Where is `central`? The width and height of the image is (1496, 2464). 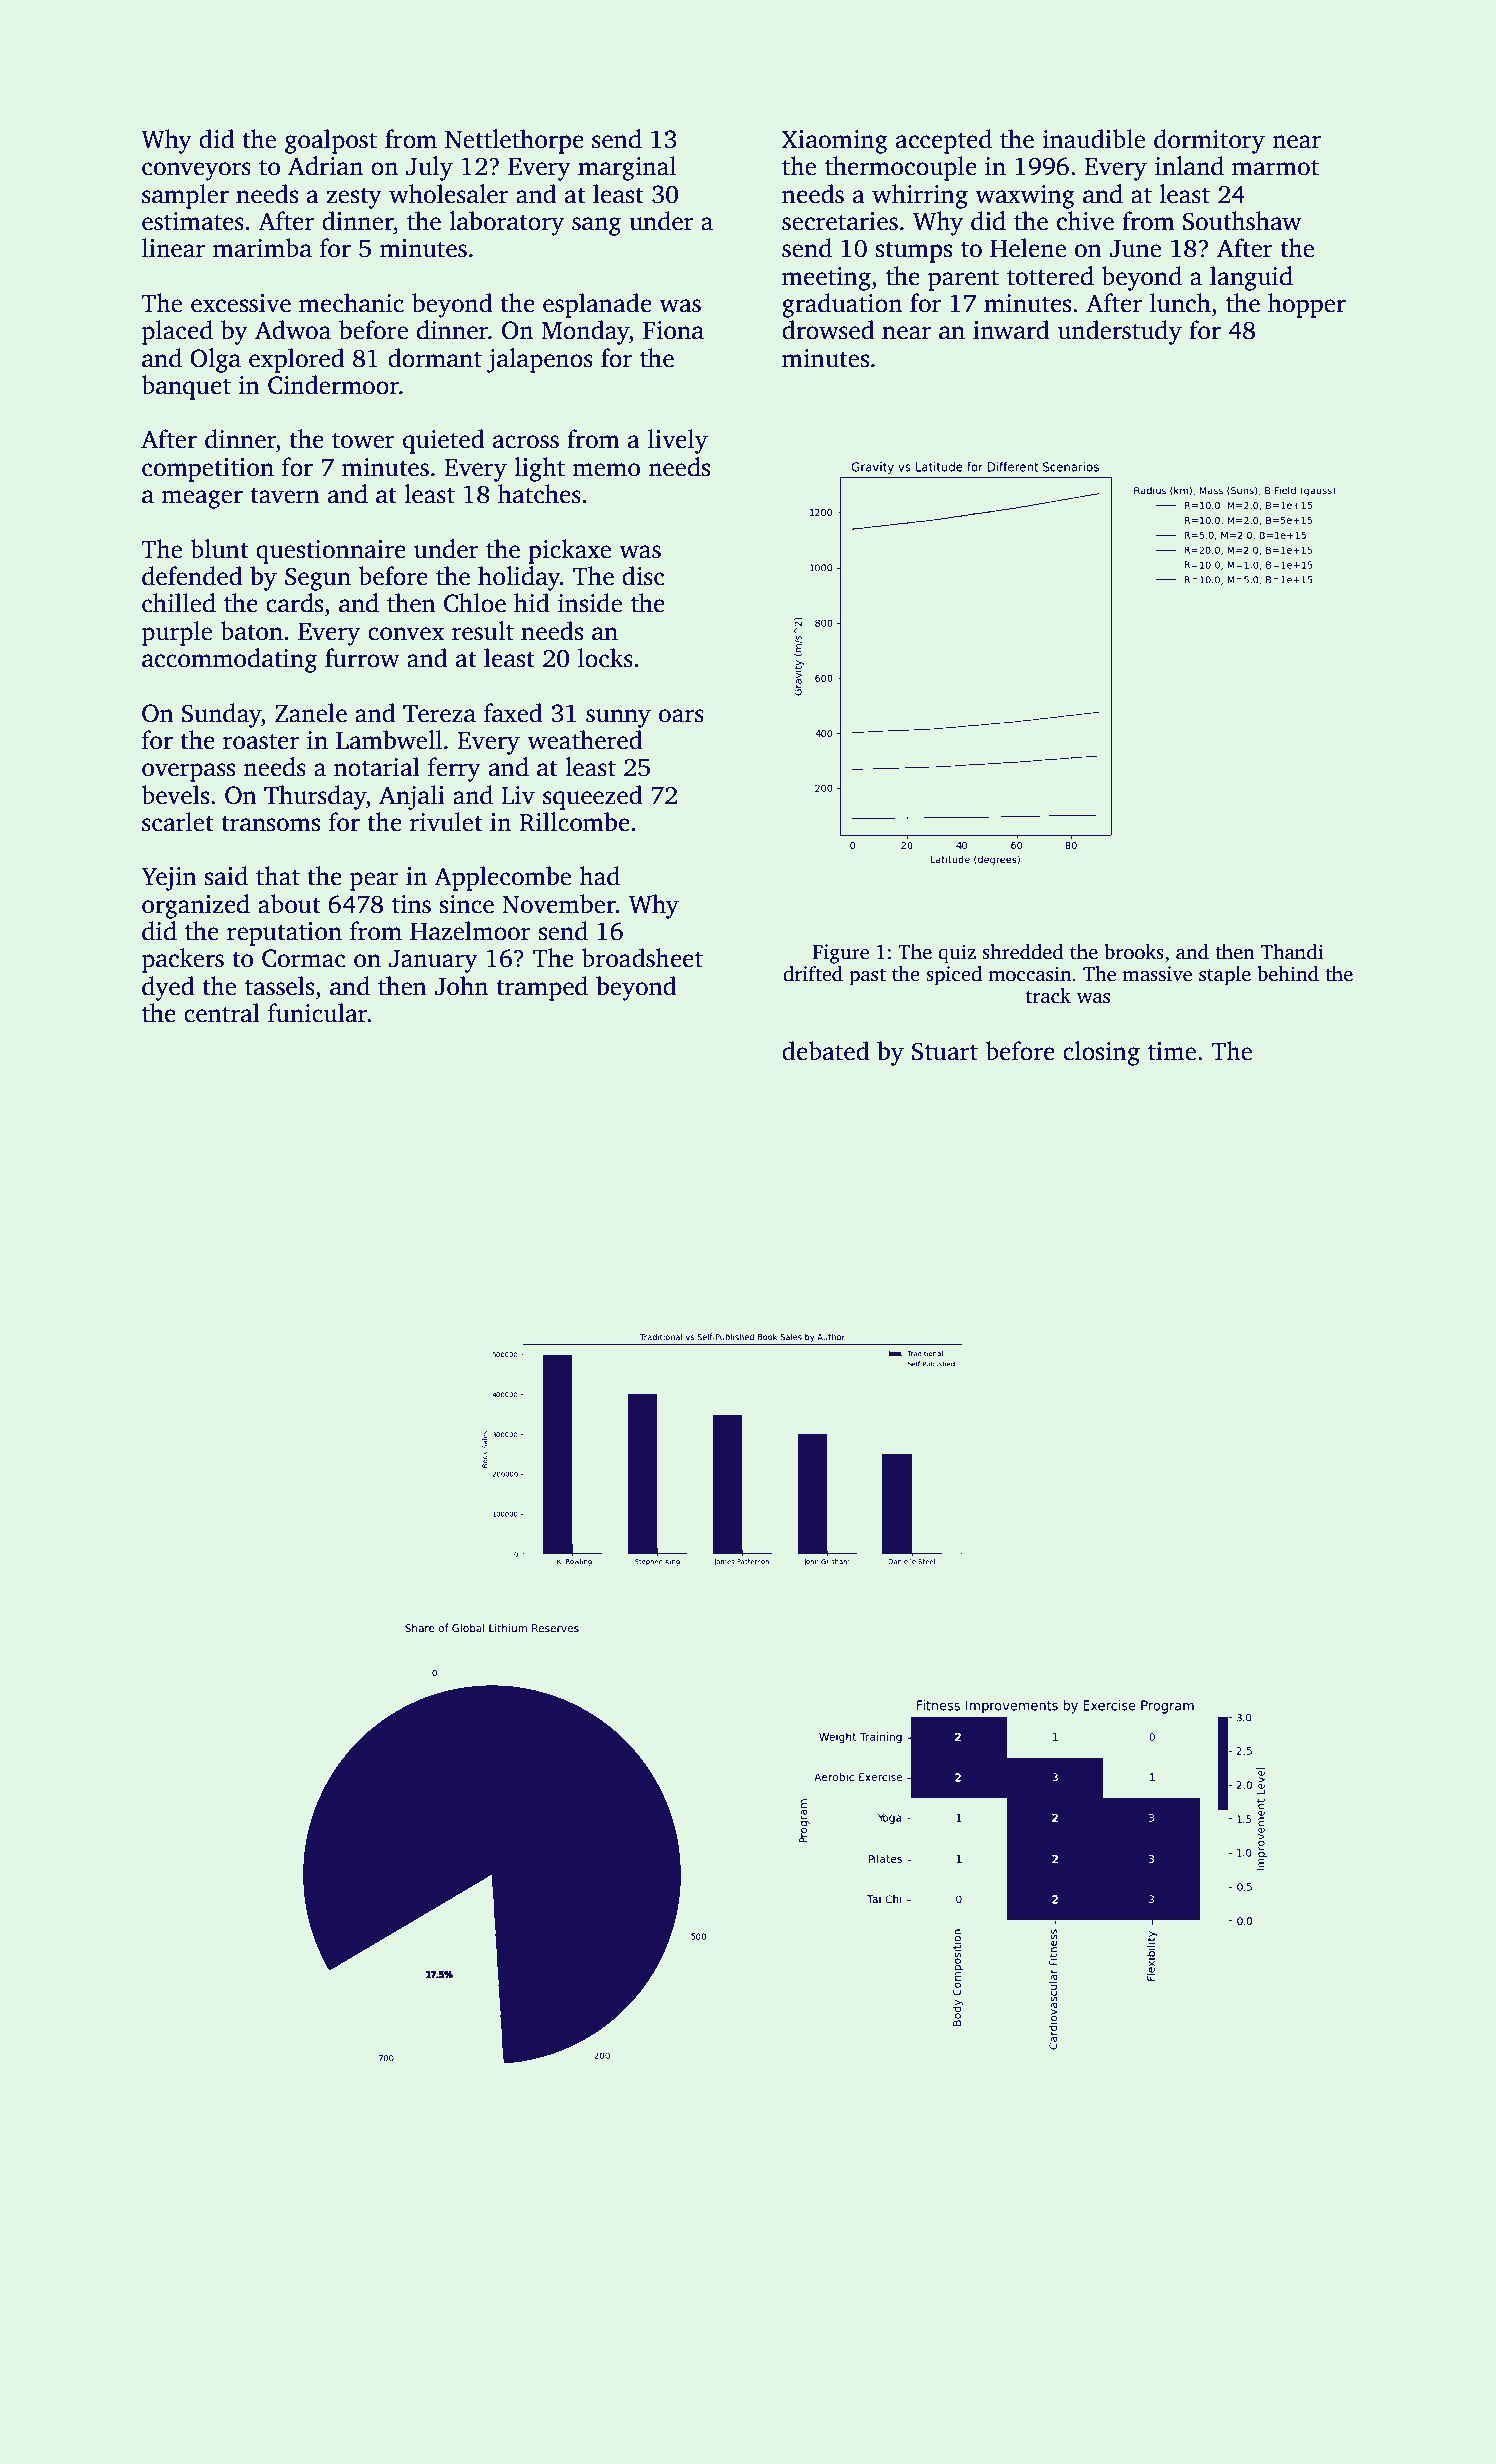
central is located at coordinates (222, 1013).
